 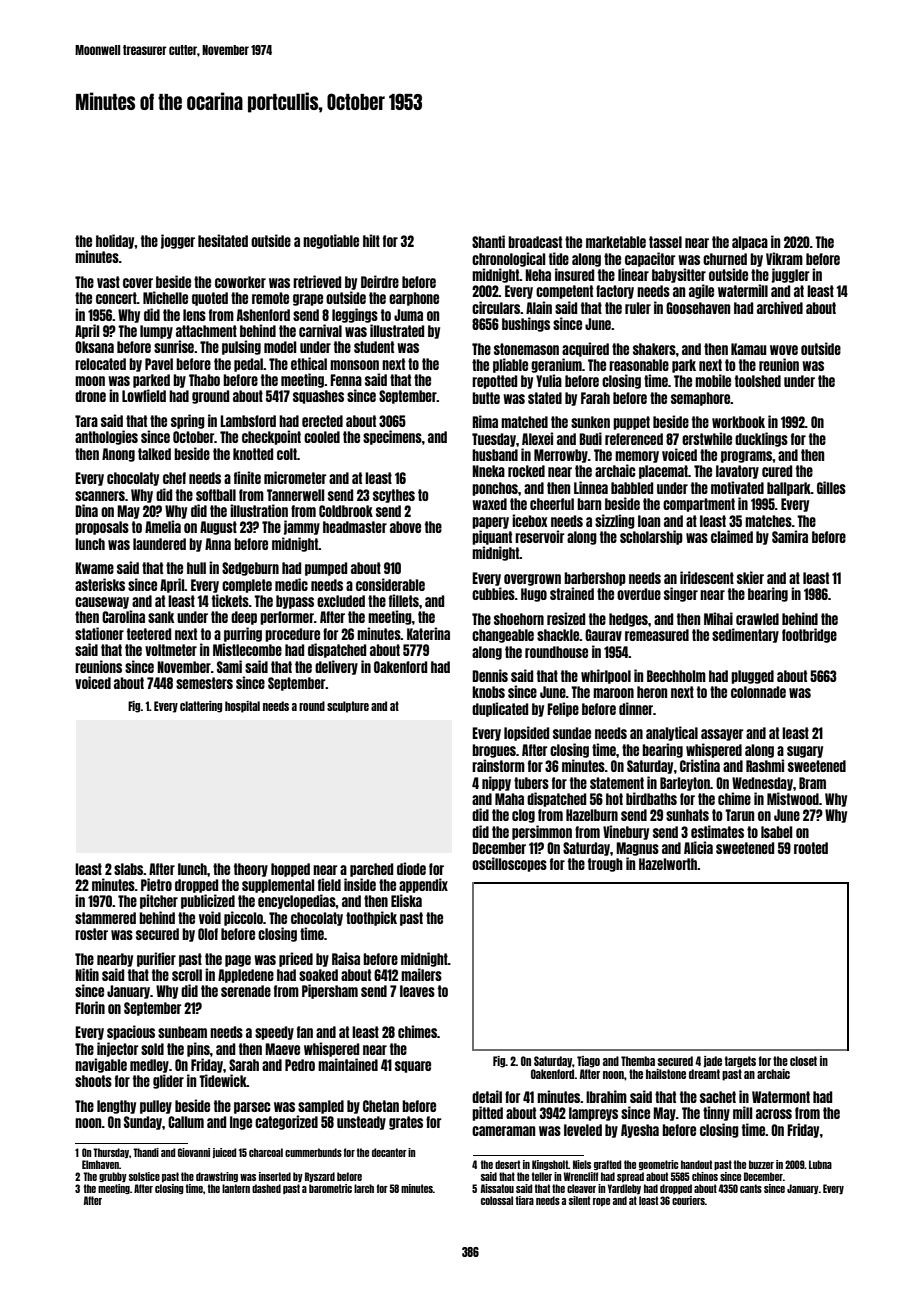 I want to click on leaves, so click(x=417, y=991).
